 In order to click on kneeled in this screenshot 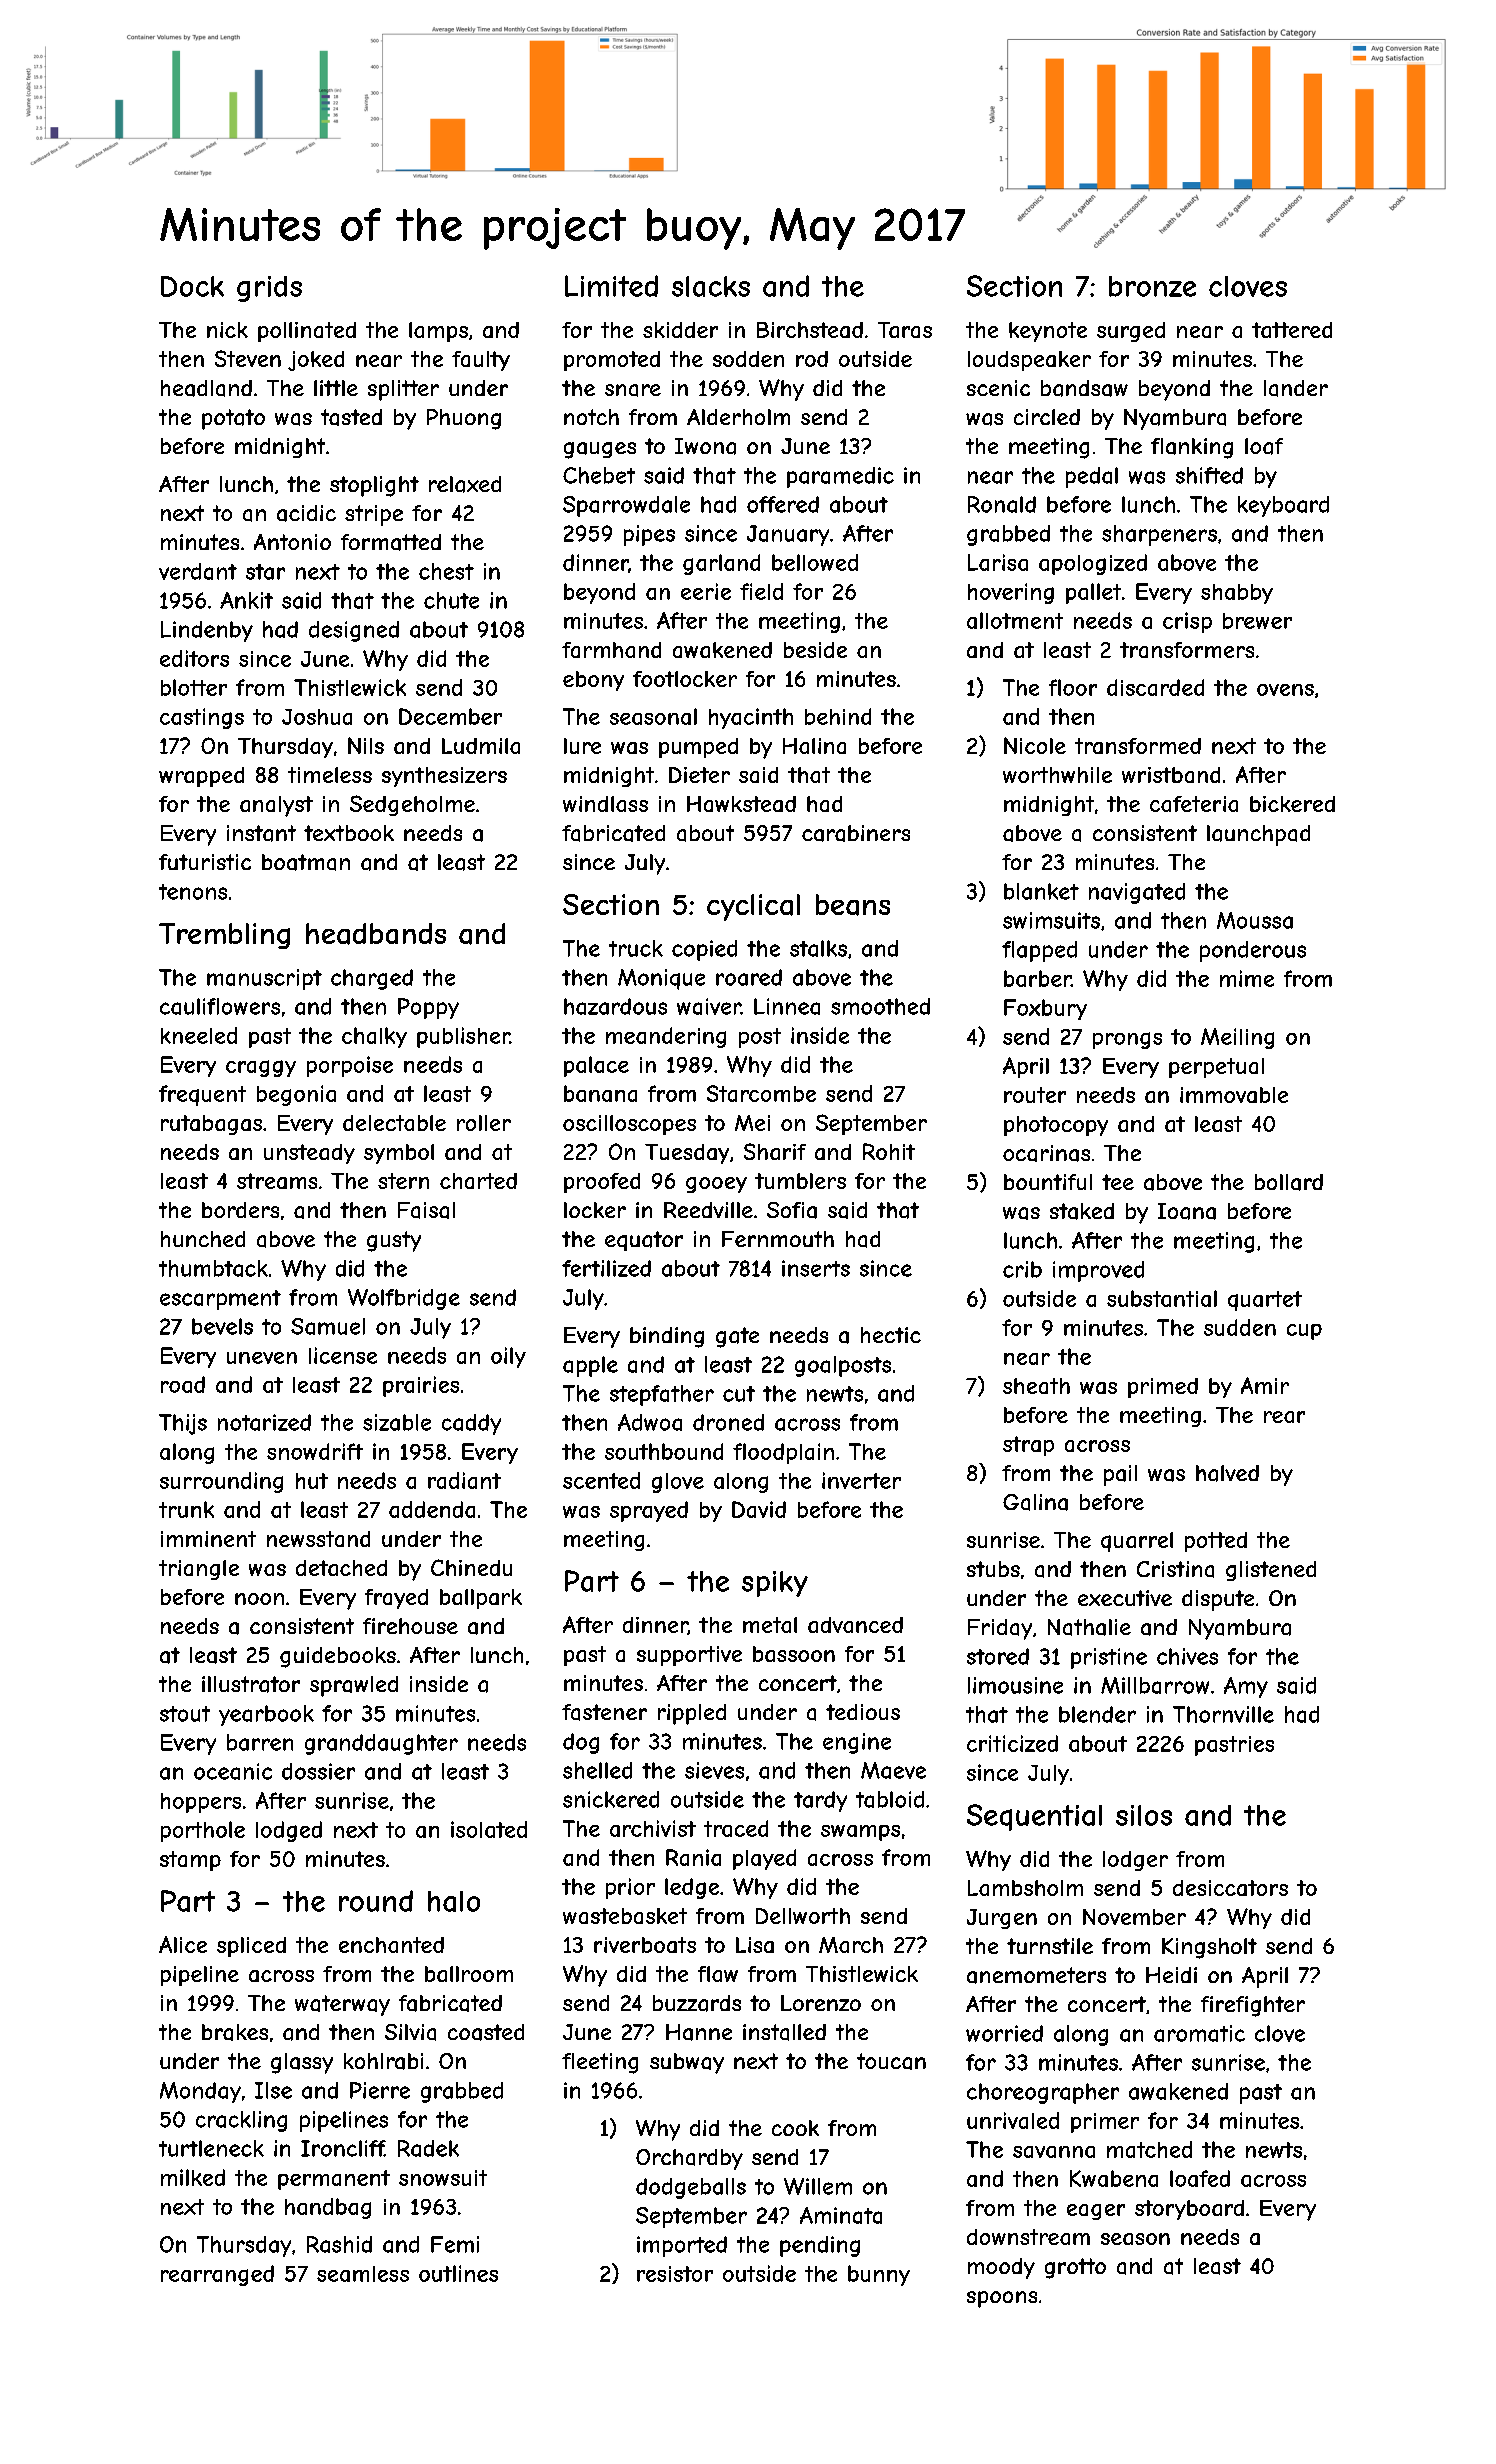, I will do `click(199, 1035)`.
